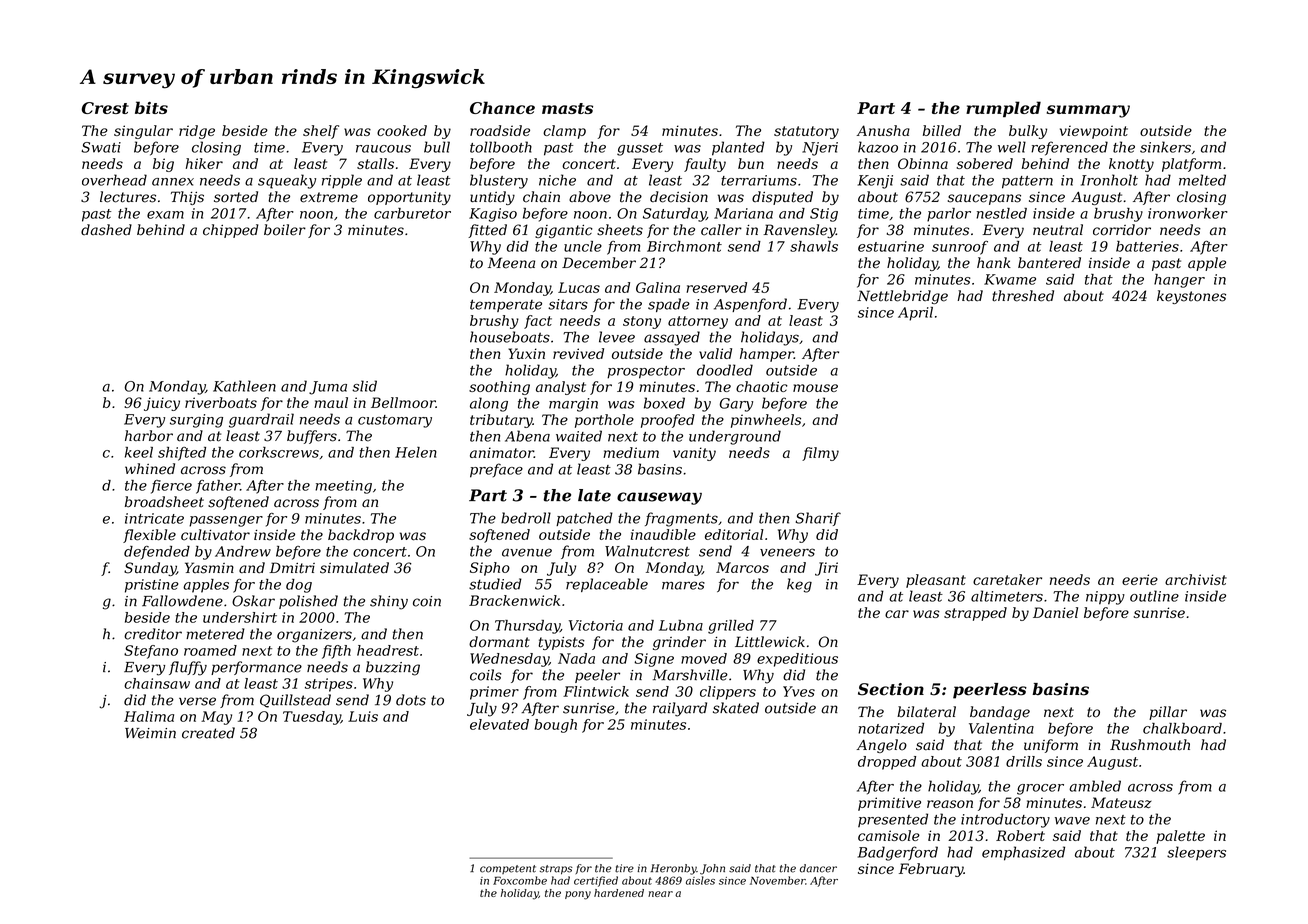  Describe the element at coordinates (1007, 579) in the image. I see `caretaker` at that location.
